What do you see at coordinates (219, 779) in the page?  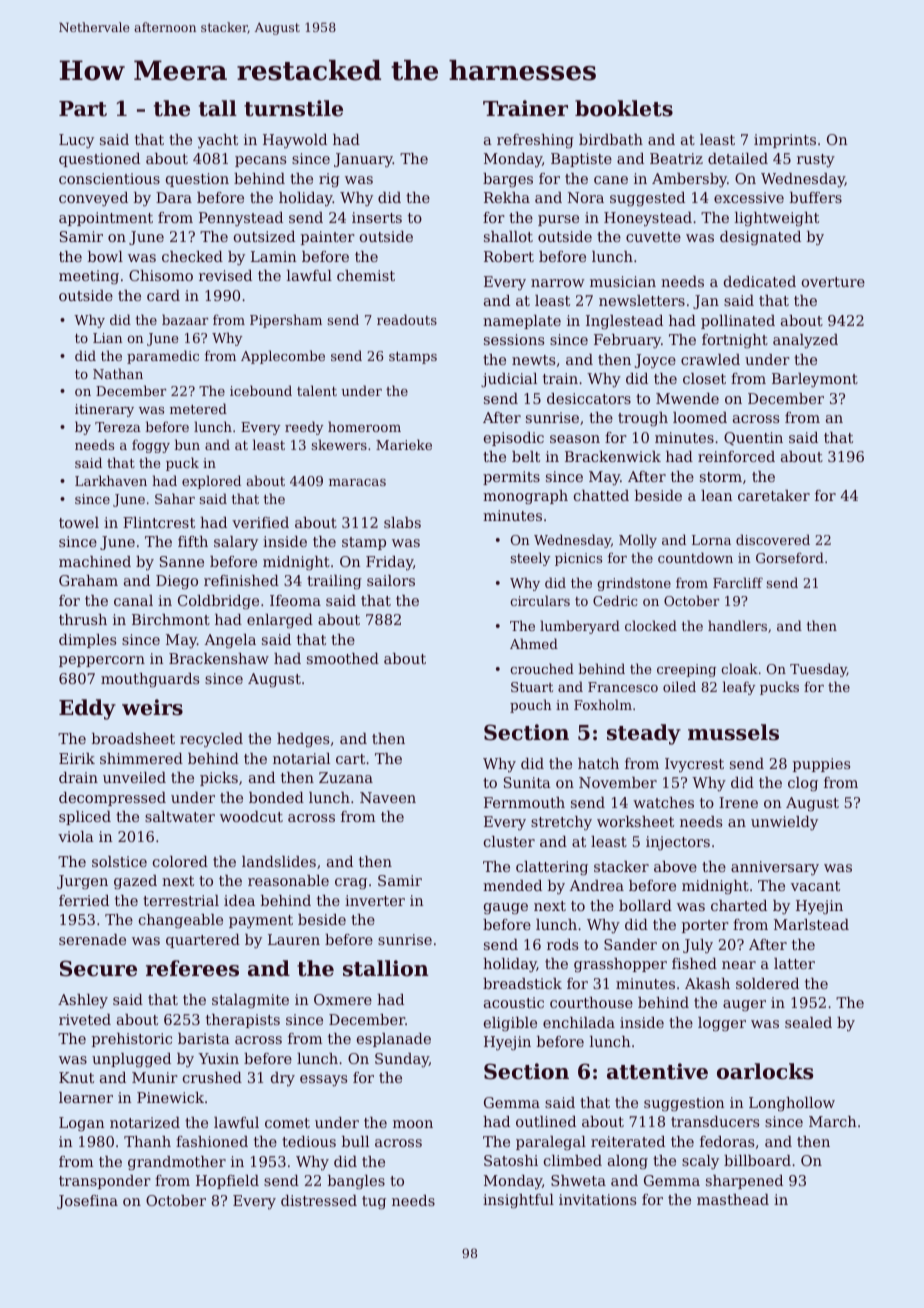 I see `picks` at bounding box center [219, 779].
